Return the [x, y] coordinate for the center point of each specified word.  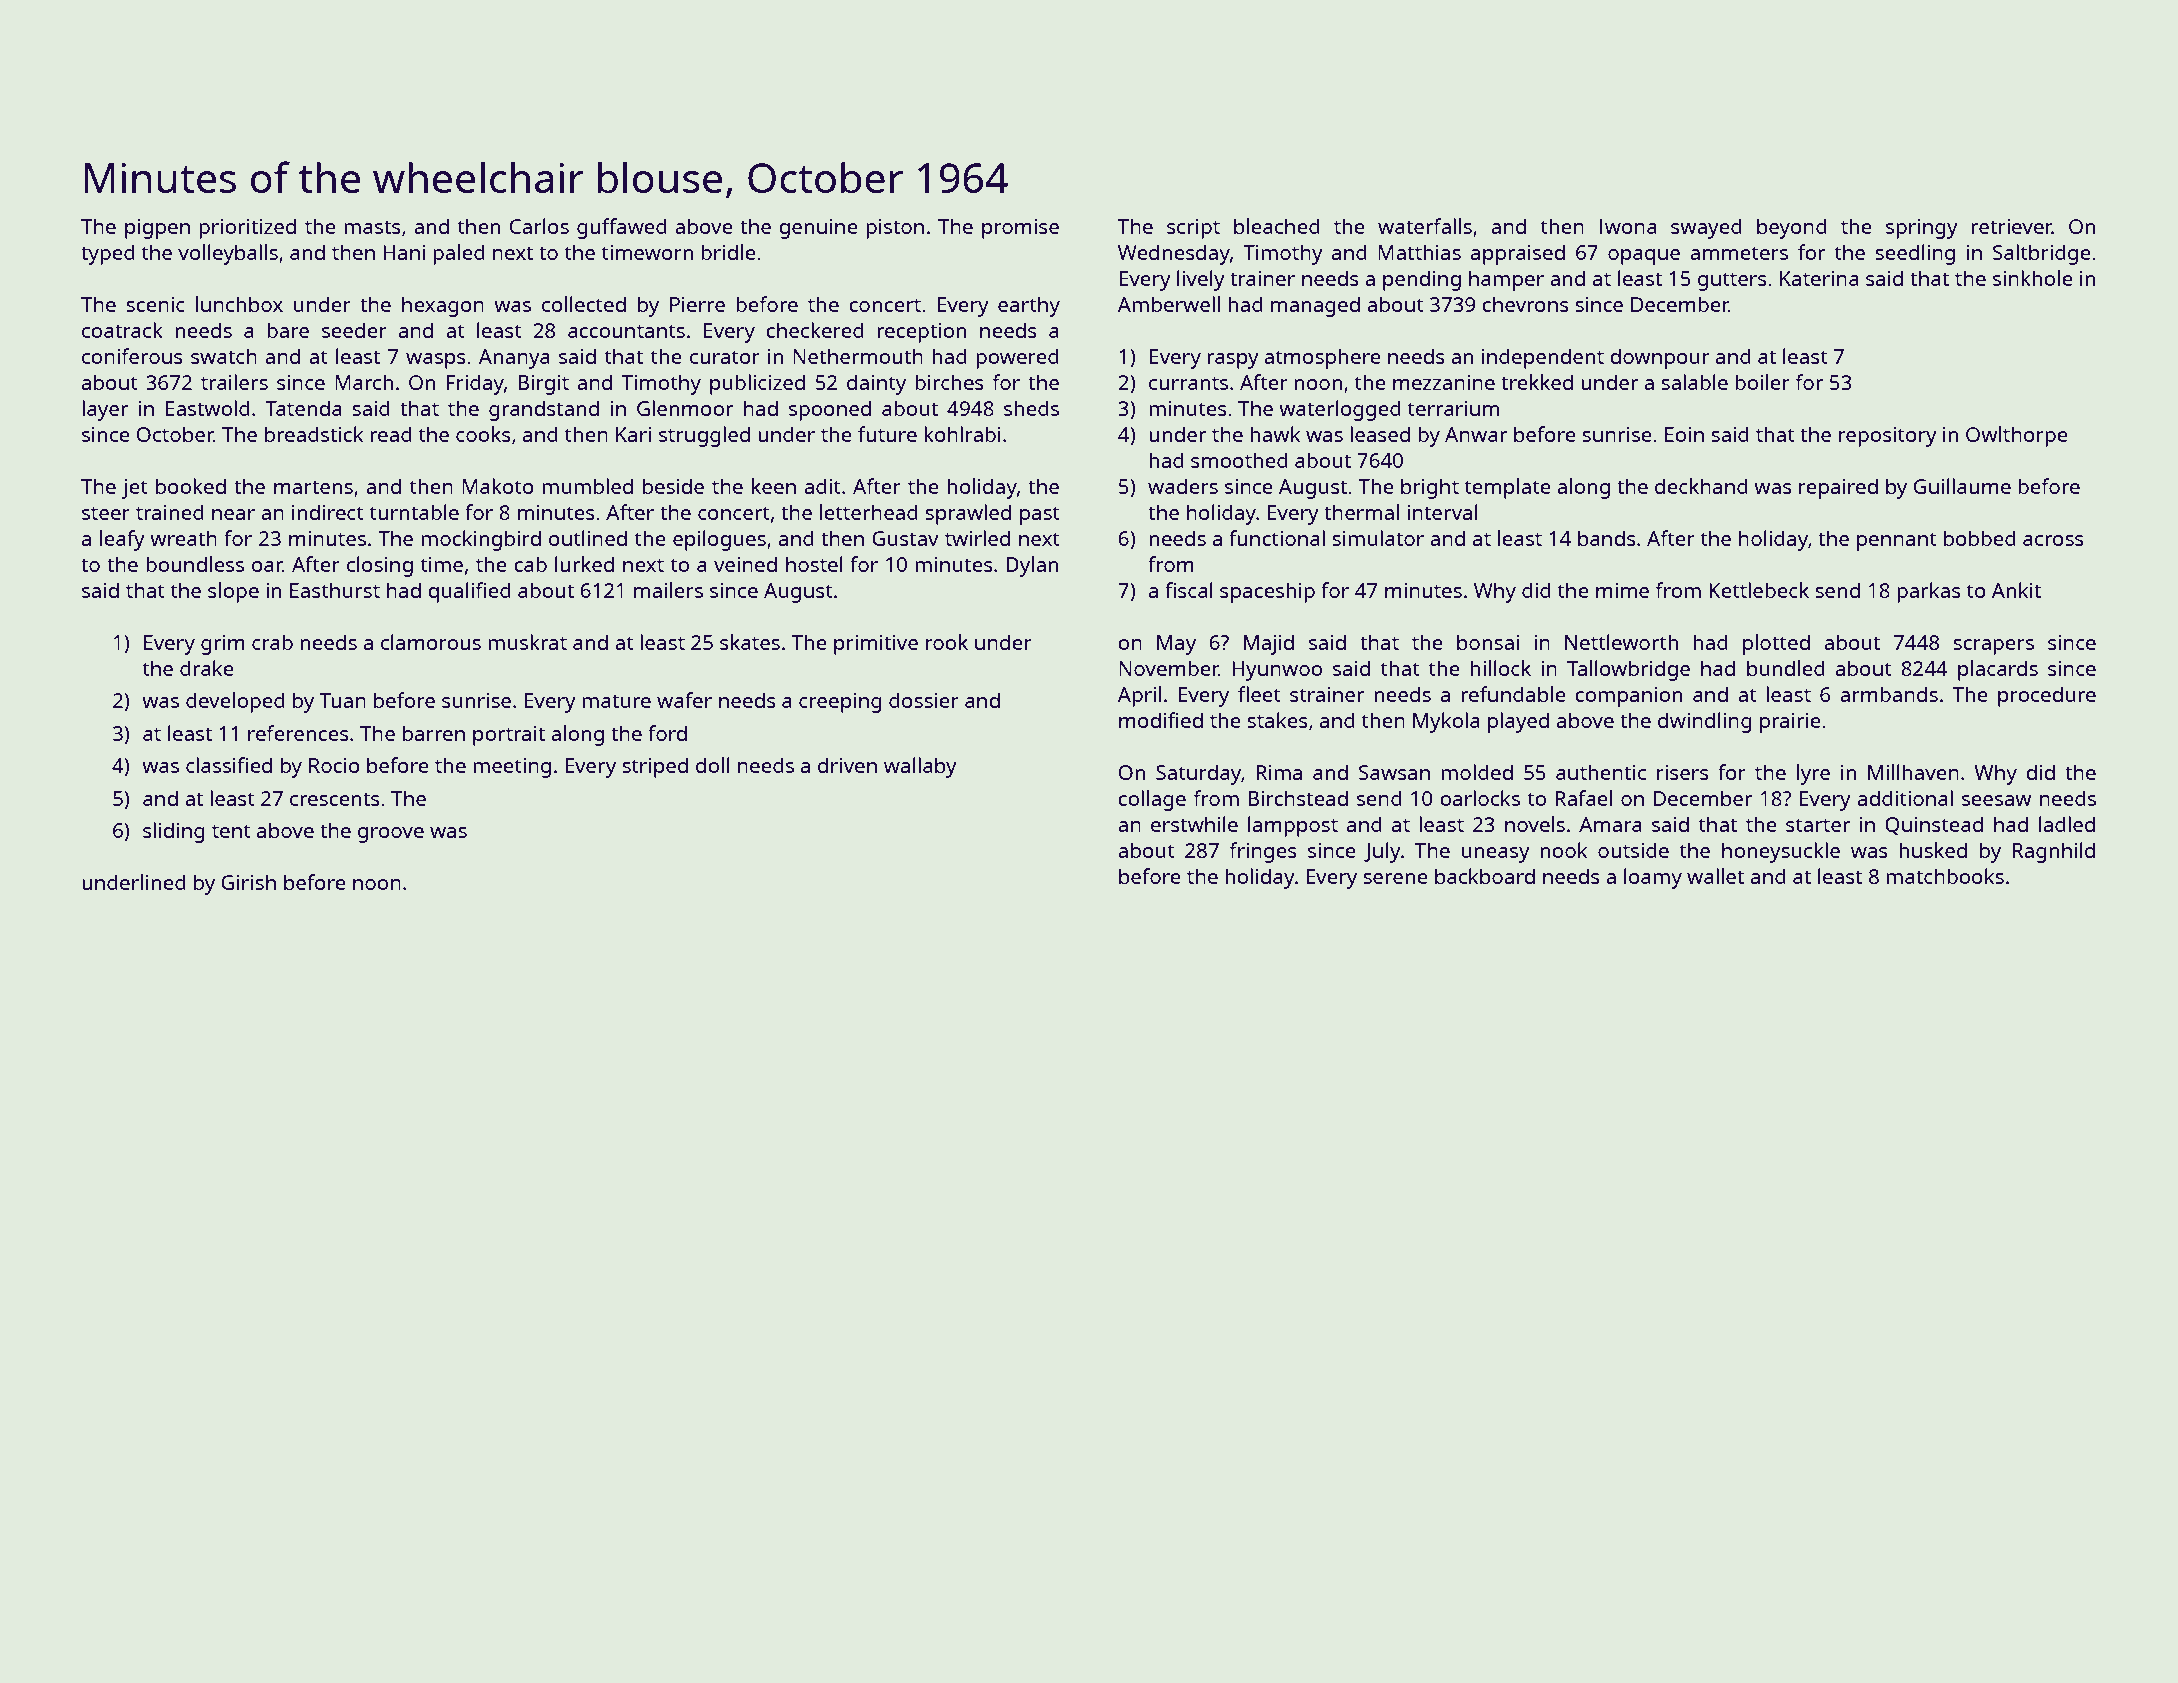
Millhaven [1913, 772]
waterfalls [1425, 226]
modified [1161, 720]
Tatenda [303, 408]
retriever [2011, 226]
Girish [248, 882]
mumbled [587, 486]
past [1040, 515]
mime [1622, 590]
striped [655, 767]
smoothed [1239, 460]
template [1508, 488]
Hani [404, 252]
